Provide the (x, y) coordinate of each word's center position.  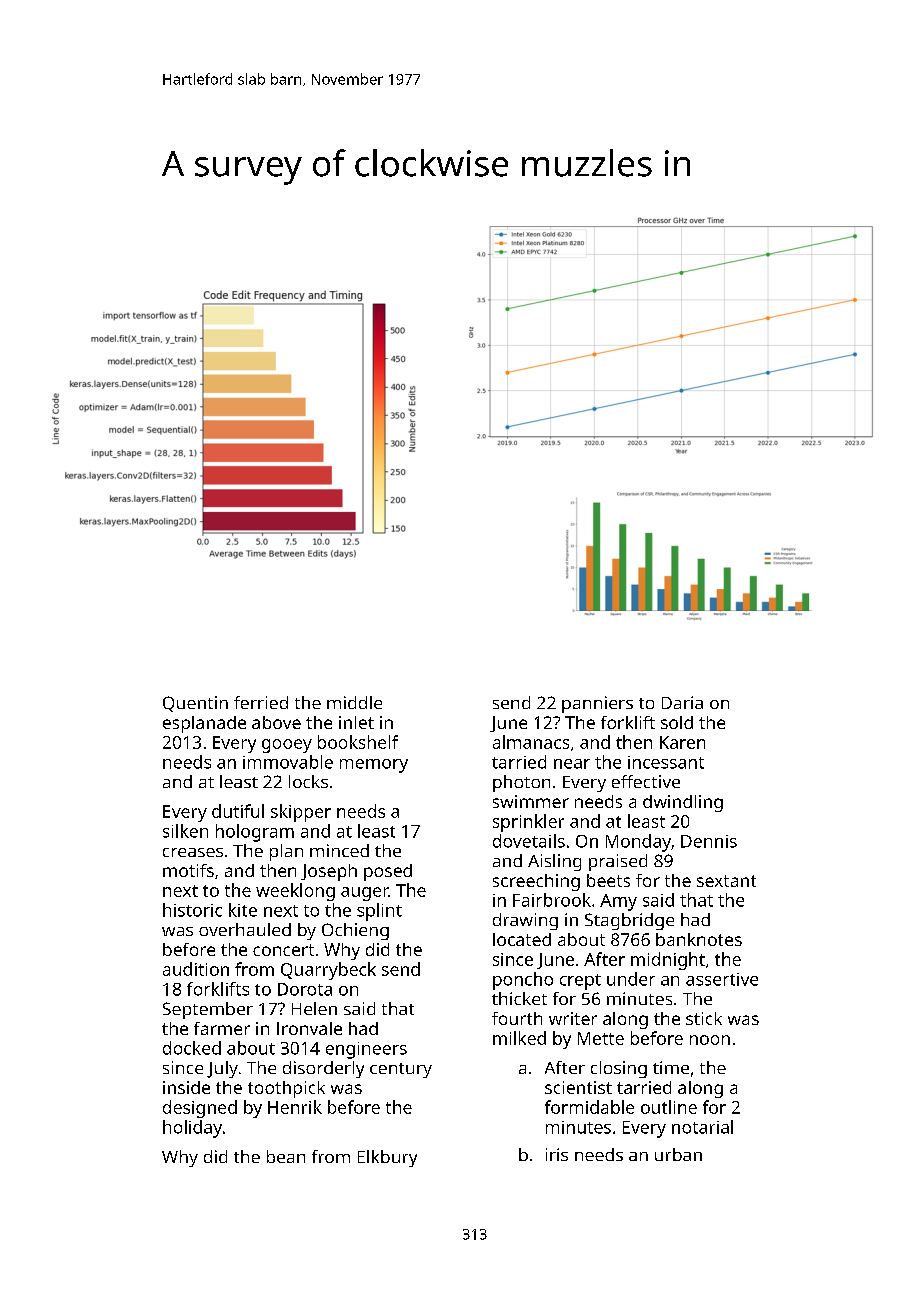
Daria (682, 702)
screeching (536, 882)
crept (580, 982)
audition (196, 969)
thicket (519, 998)
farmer (222, 1028)
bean (286, 1156)
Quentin (195, 704)
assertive (722, 979)
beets (608, 880)
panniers (597, 704)
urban (678, 1154)
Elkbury (387, 1158)
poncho (523, 981)
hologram (255, 833)
